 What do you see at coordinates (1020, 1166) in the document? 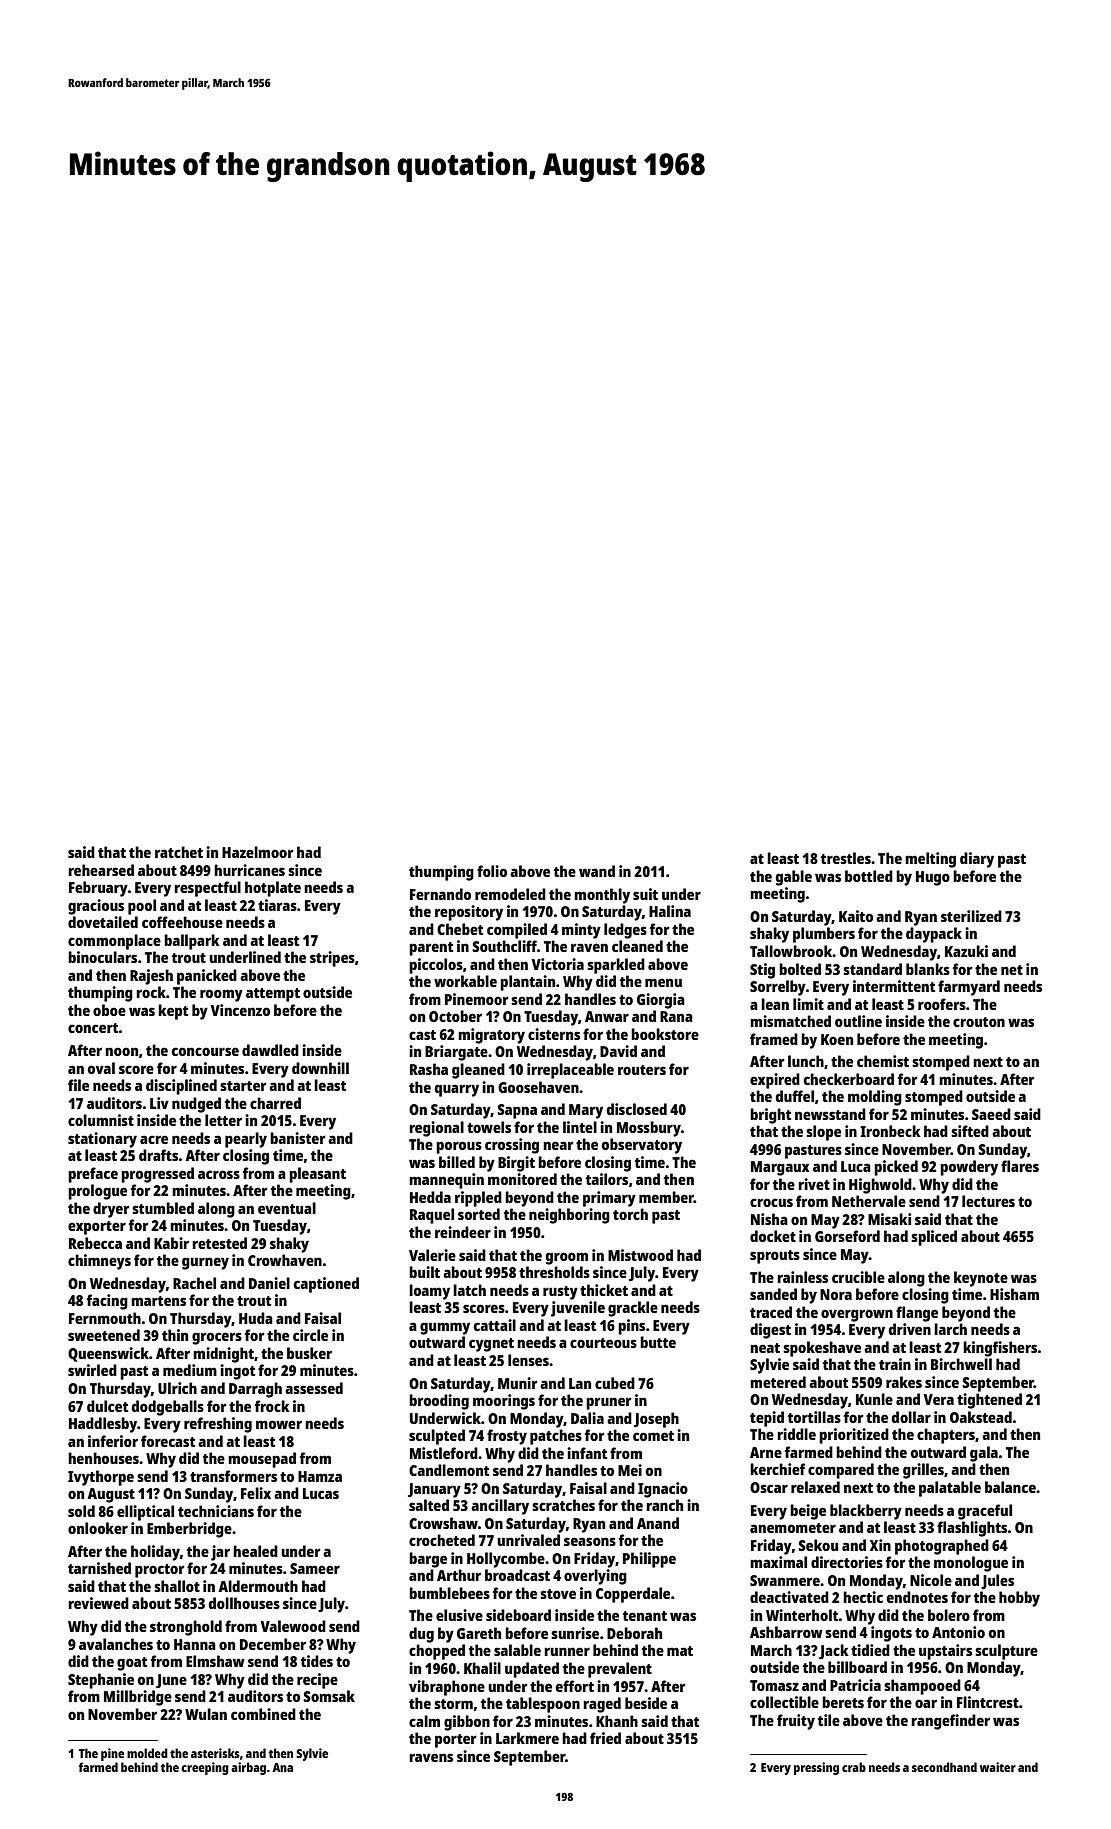
I see `flares` at bounding box center [1020, 1166].
